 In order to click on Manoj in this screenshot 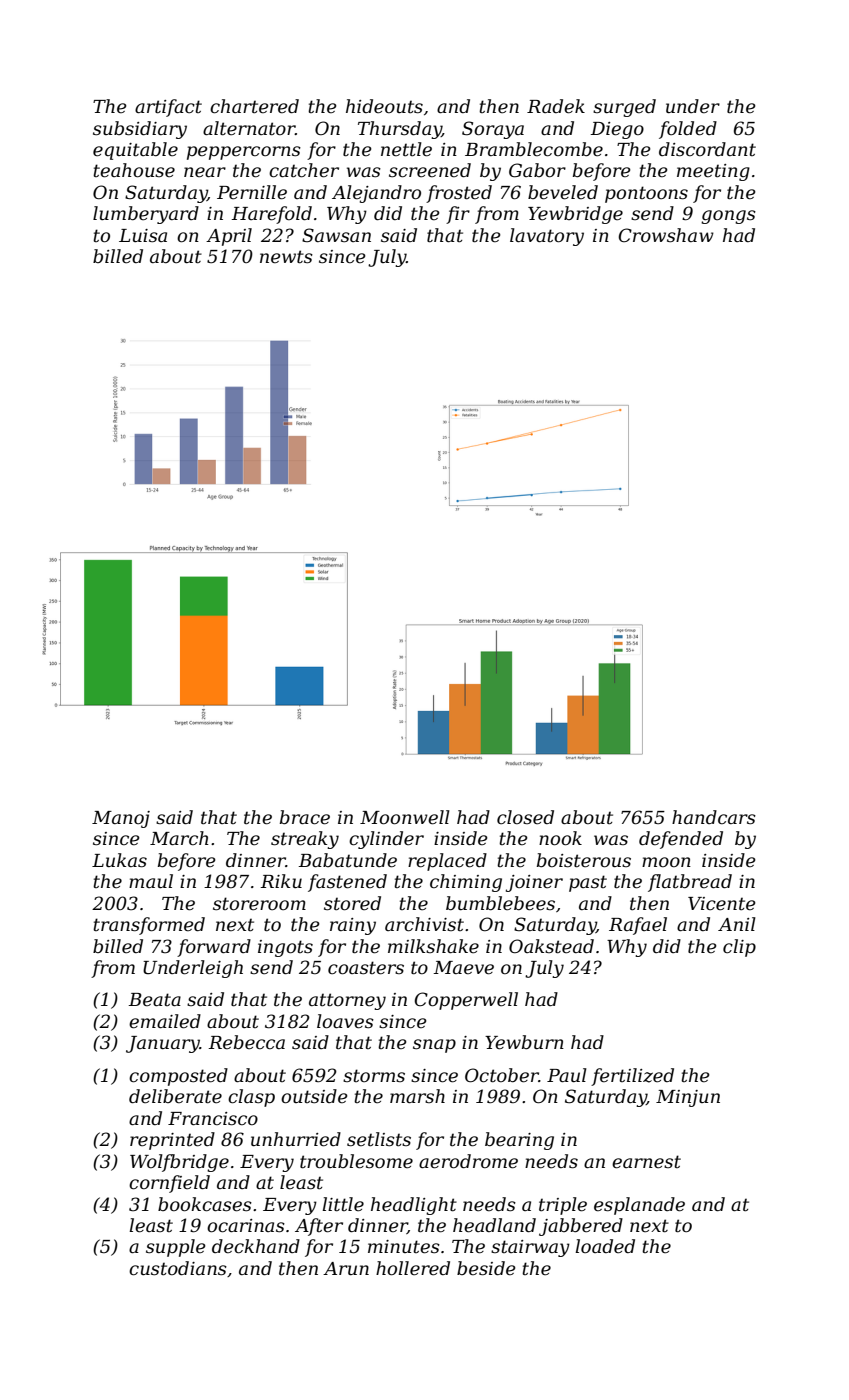, I will do `click(121, 819)`.
